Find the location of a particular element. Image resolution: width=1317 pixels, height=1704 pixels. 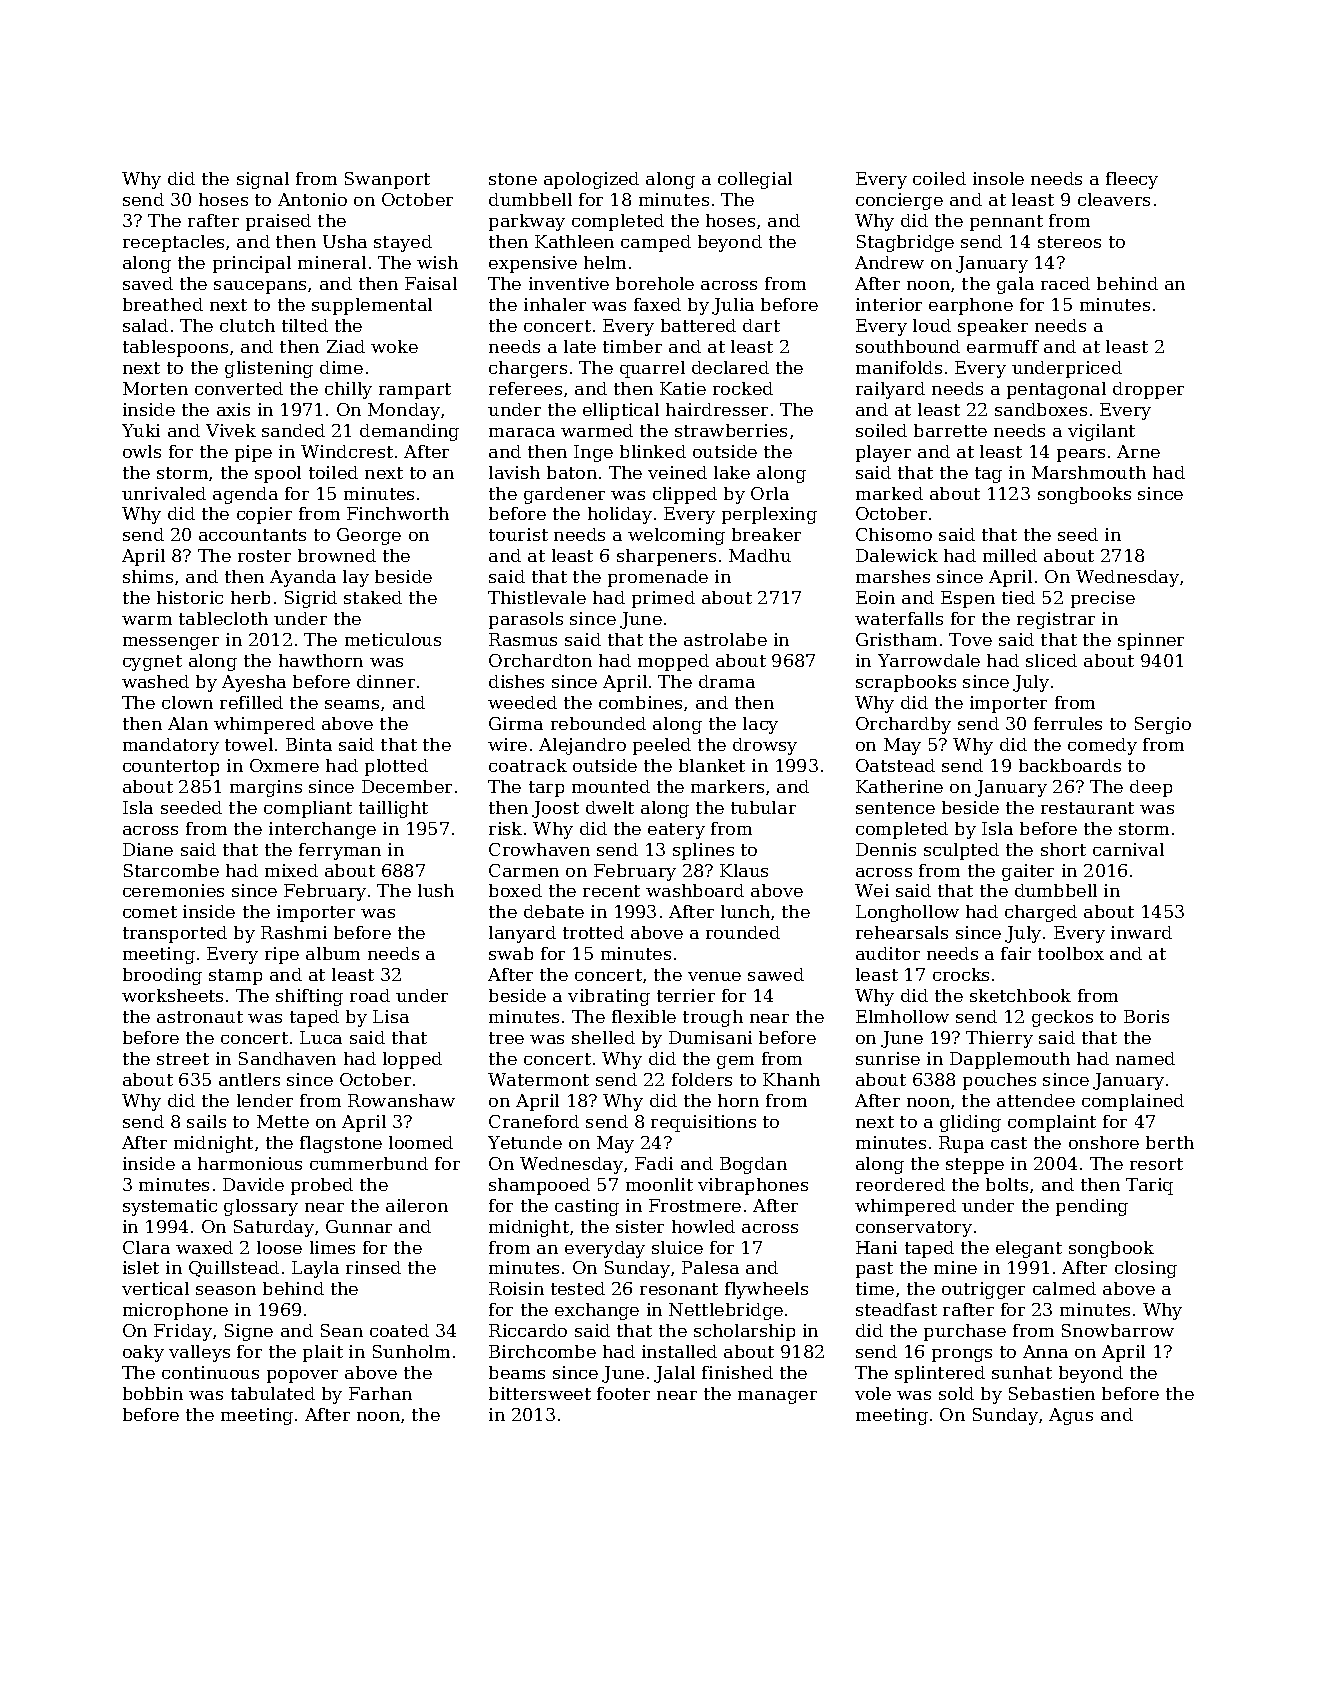

Bogdan is located at coordinates (753, 1165).
